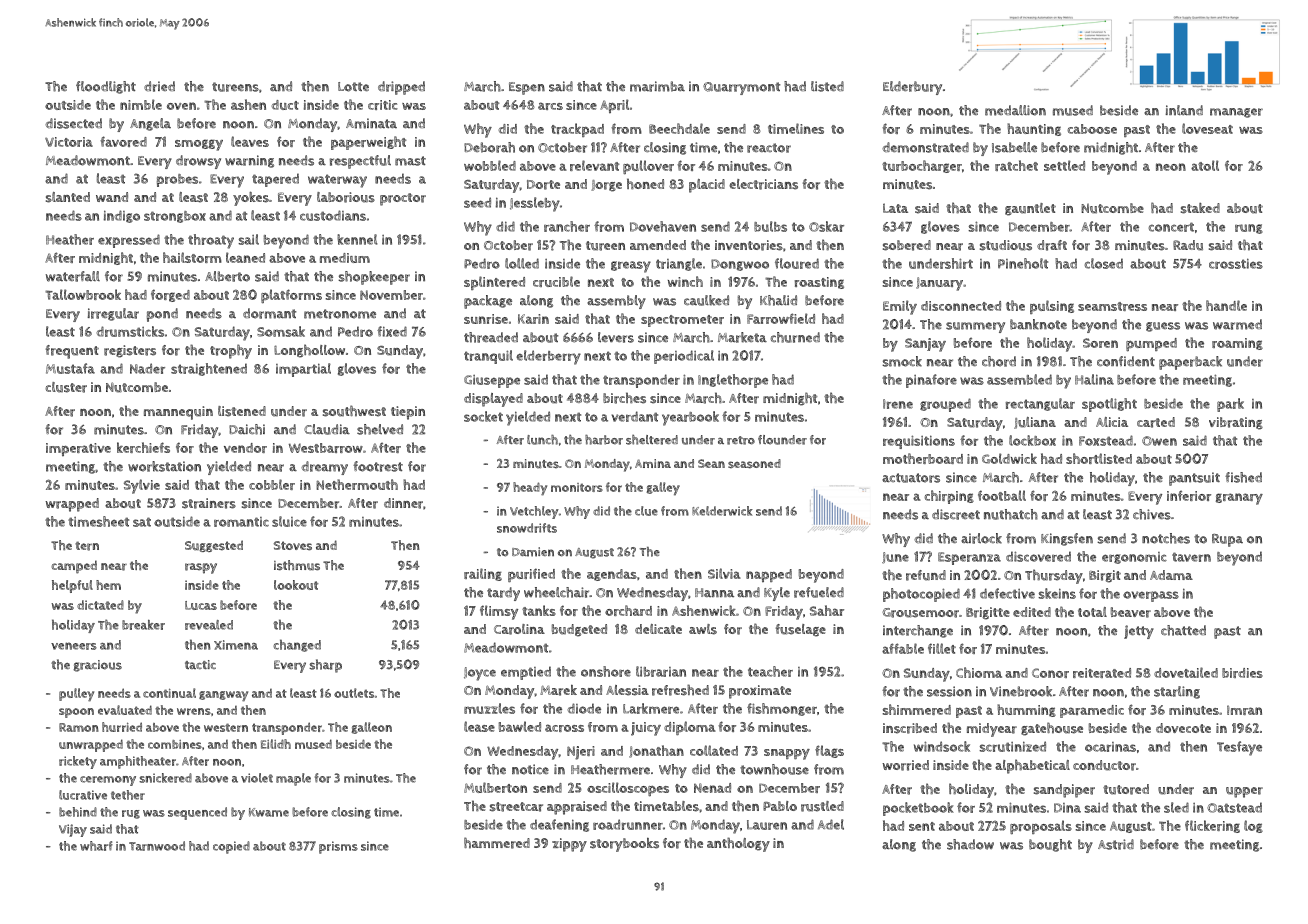 The height and width of the screenshot is (924, 1308). What do you see at coordinates (1237, 324) in the screenshot?
I see `warmed` at bounding box center [1237, 324].
